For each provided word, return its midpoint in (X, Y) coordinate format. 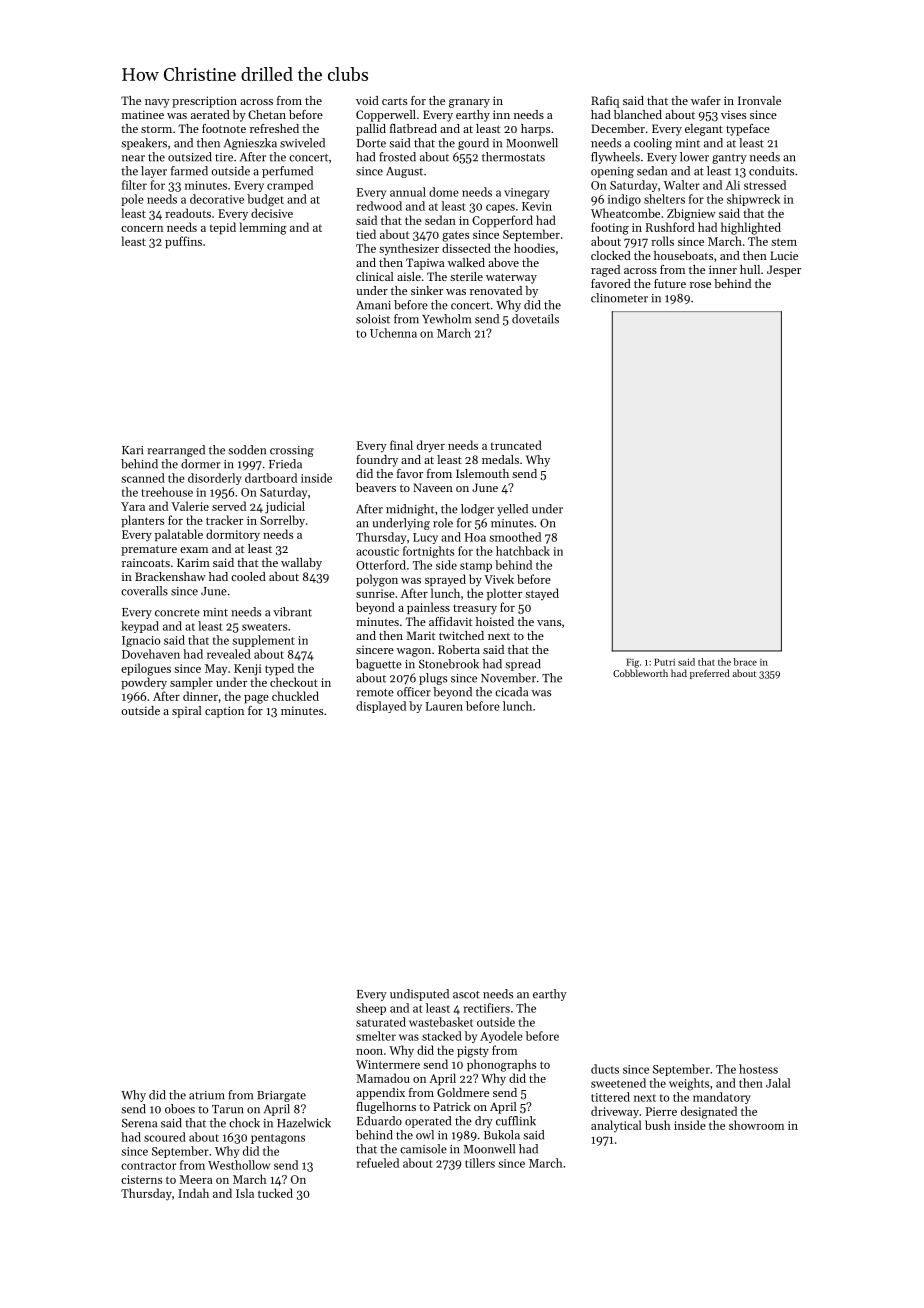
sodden (247, 450)
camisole (423, 1149)
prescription (204, 102)
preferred (710, 674)
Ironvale (759, 100)
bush (657, 1125)
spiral (187, 712)
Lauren (444, 706)
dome (444, 192)
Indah (193, 1193)
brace (745, 662)
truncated (516, 445)
